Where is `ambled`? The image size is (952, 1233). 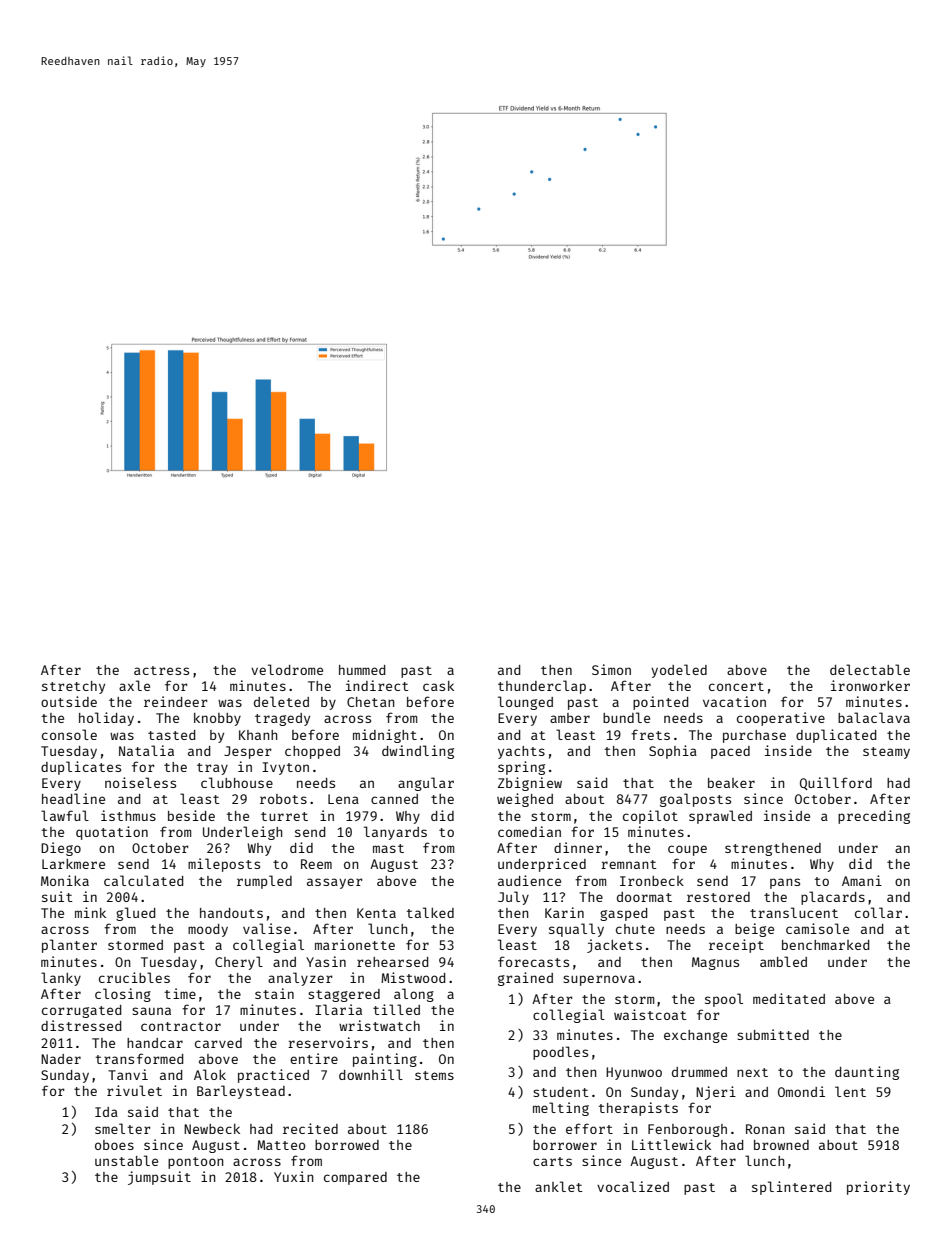 ambled is located at coordinates (783, 961).
